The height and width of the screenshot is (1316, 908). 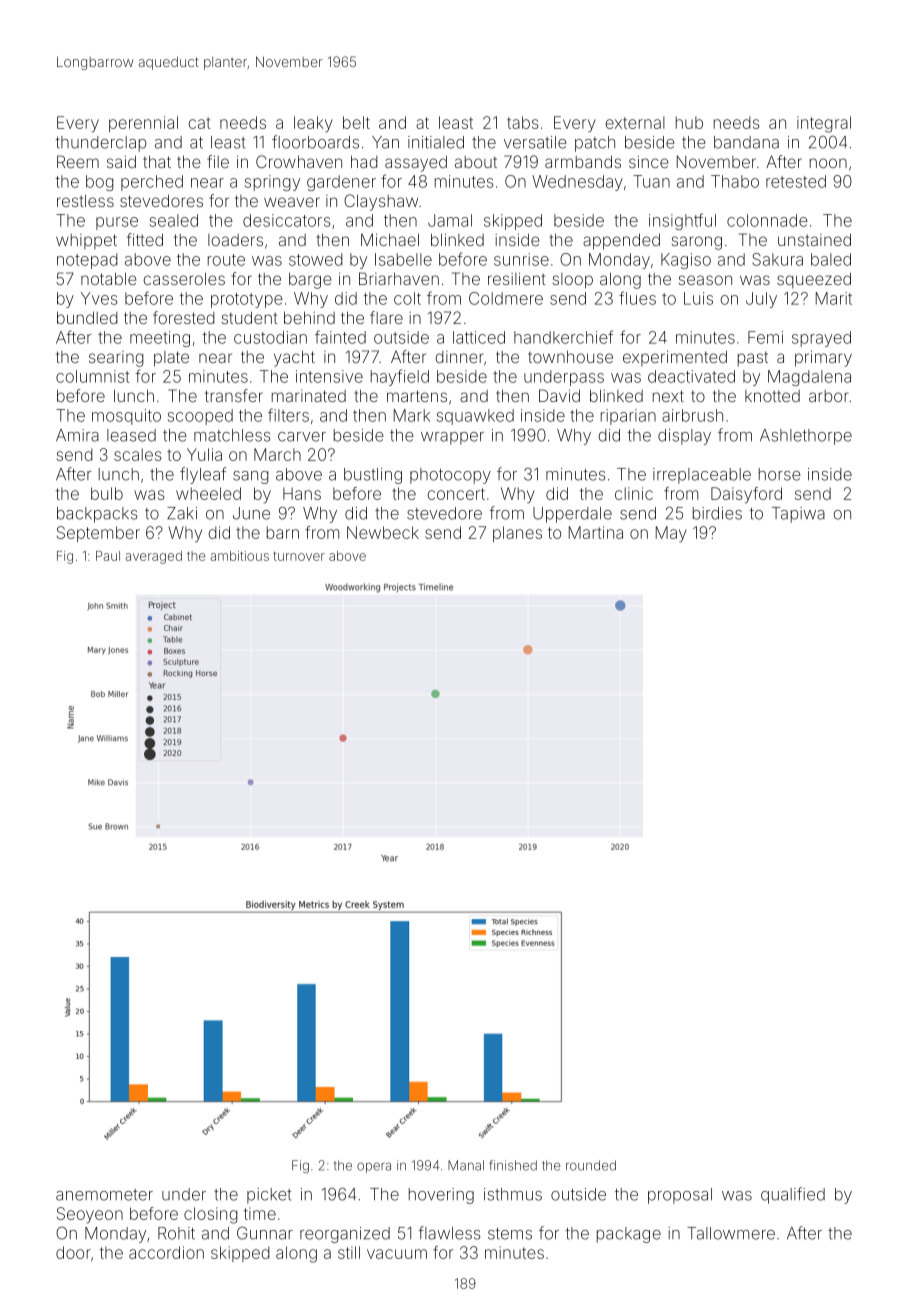 I want to click on colonnade, so click(x=767, y=220).
